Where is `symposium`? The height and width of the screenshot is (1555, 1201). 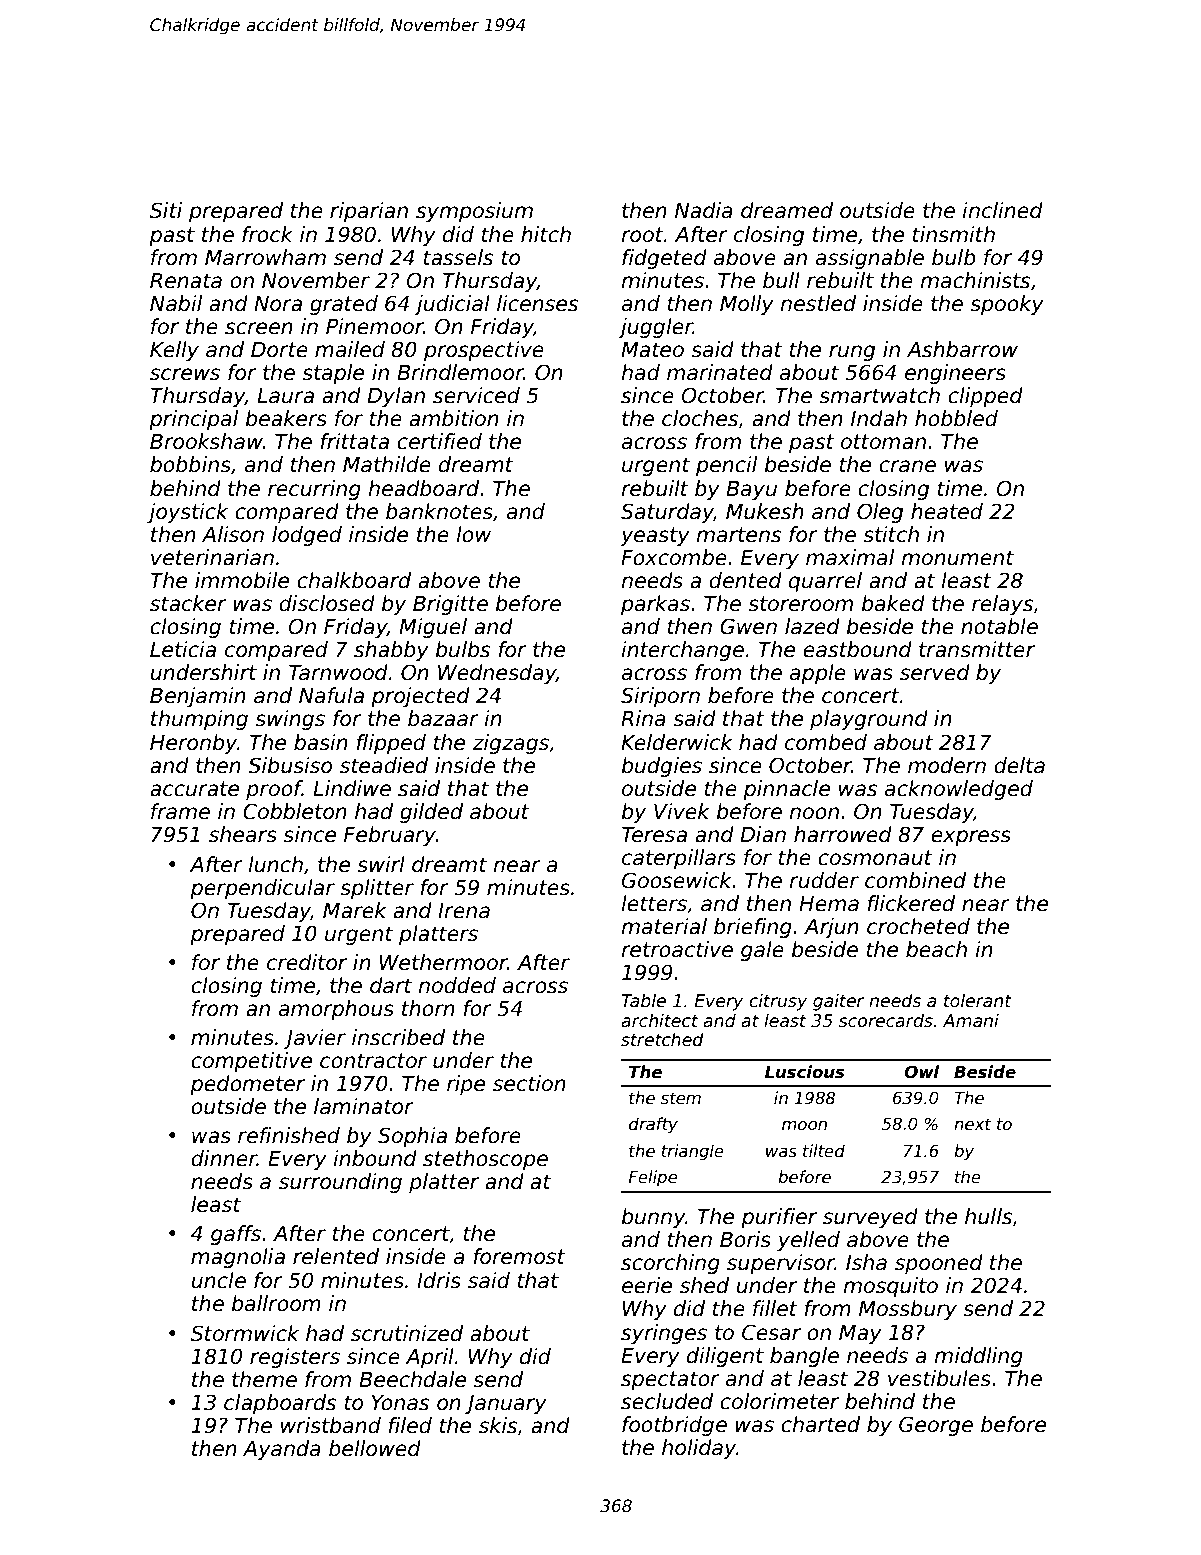
symposium is located at coordinates (474, 212).
